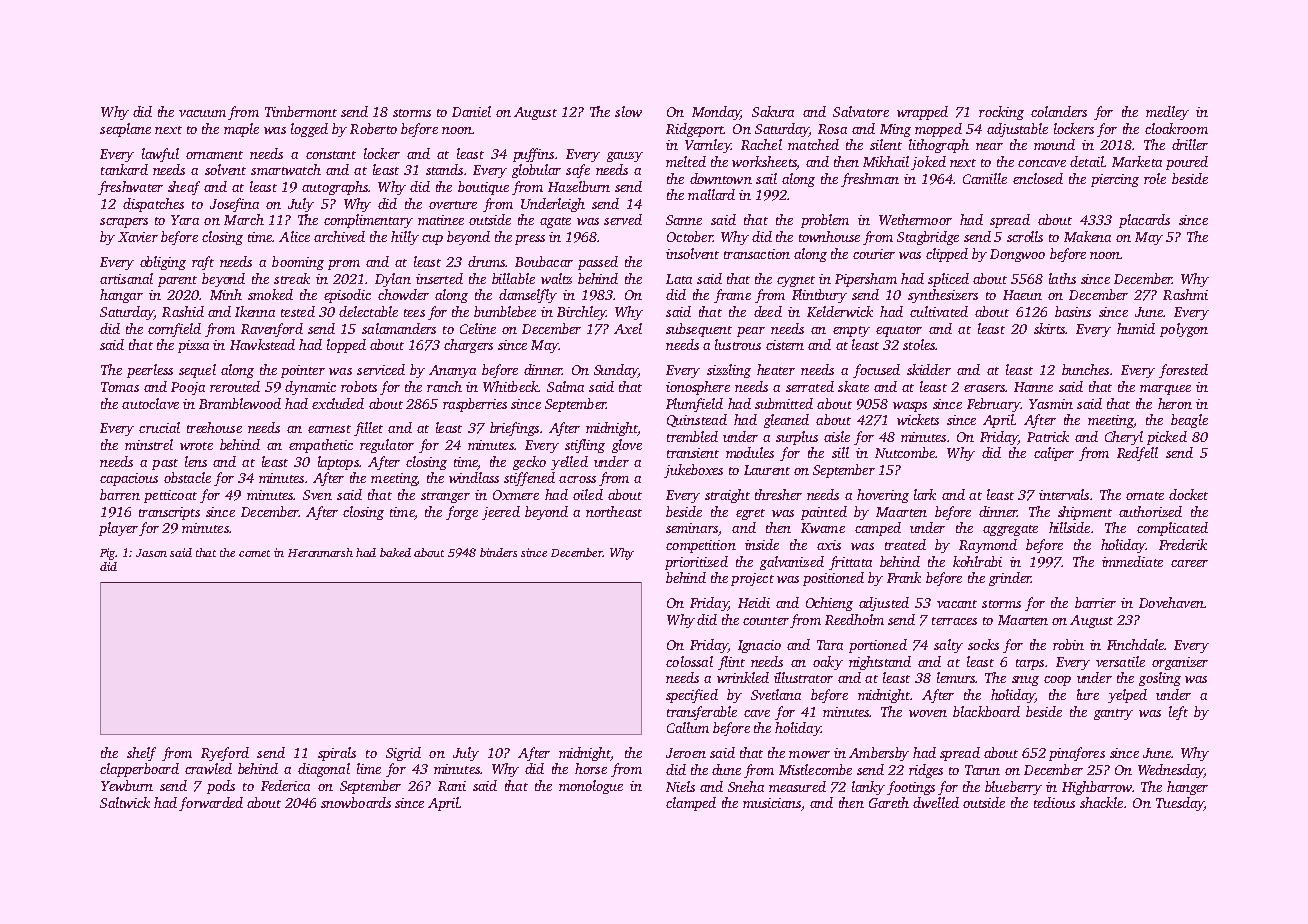 The width and height of the screenshot is (1308, 924). What do you see at coordinates (533, 155) in the screenshot?
I see `puffins` at bounding box center [533, 155].
